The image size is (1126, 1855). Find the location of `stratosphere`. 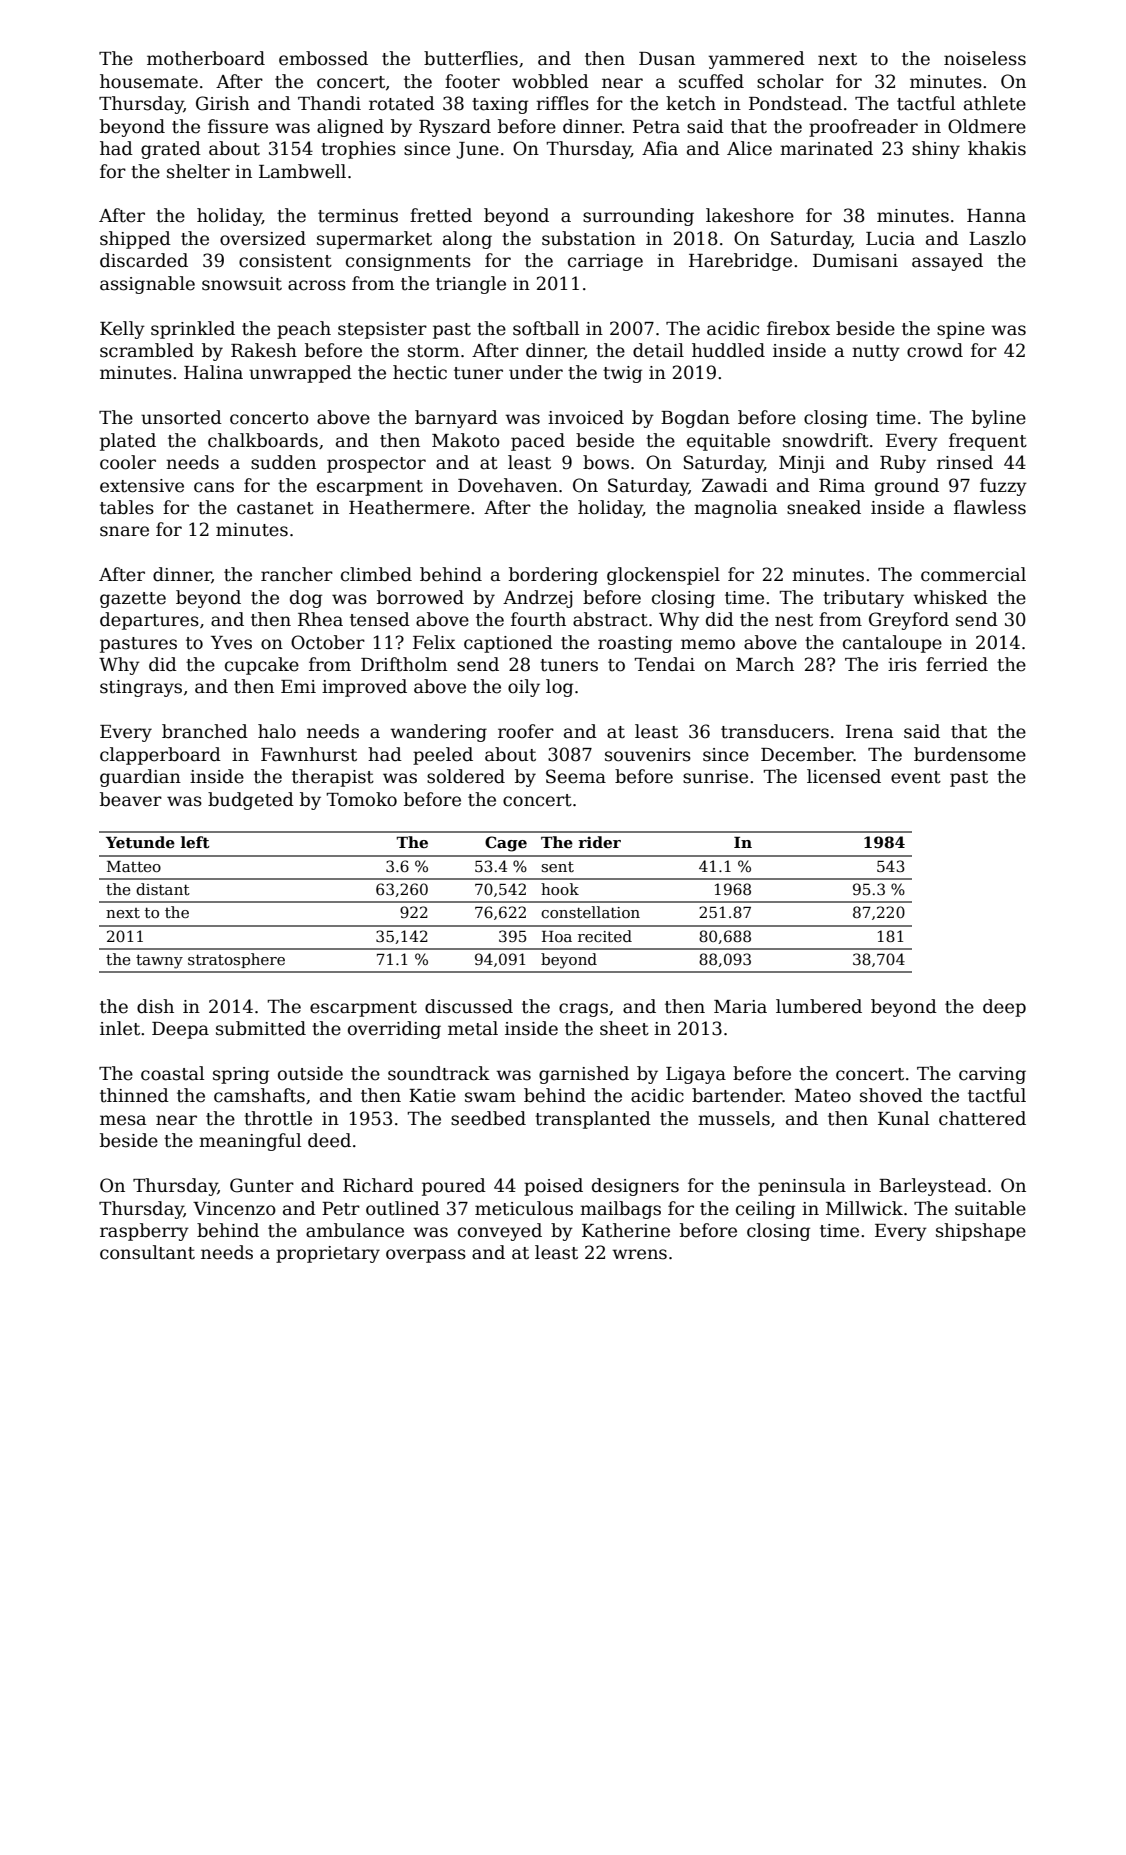

stratosphere is located at coordinates (236, 960).
